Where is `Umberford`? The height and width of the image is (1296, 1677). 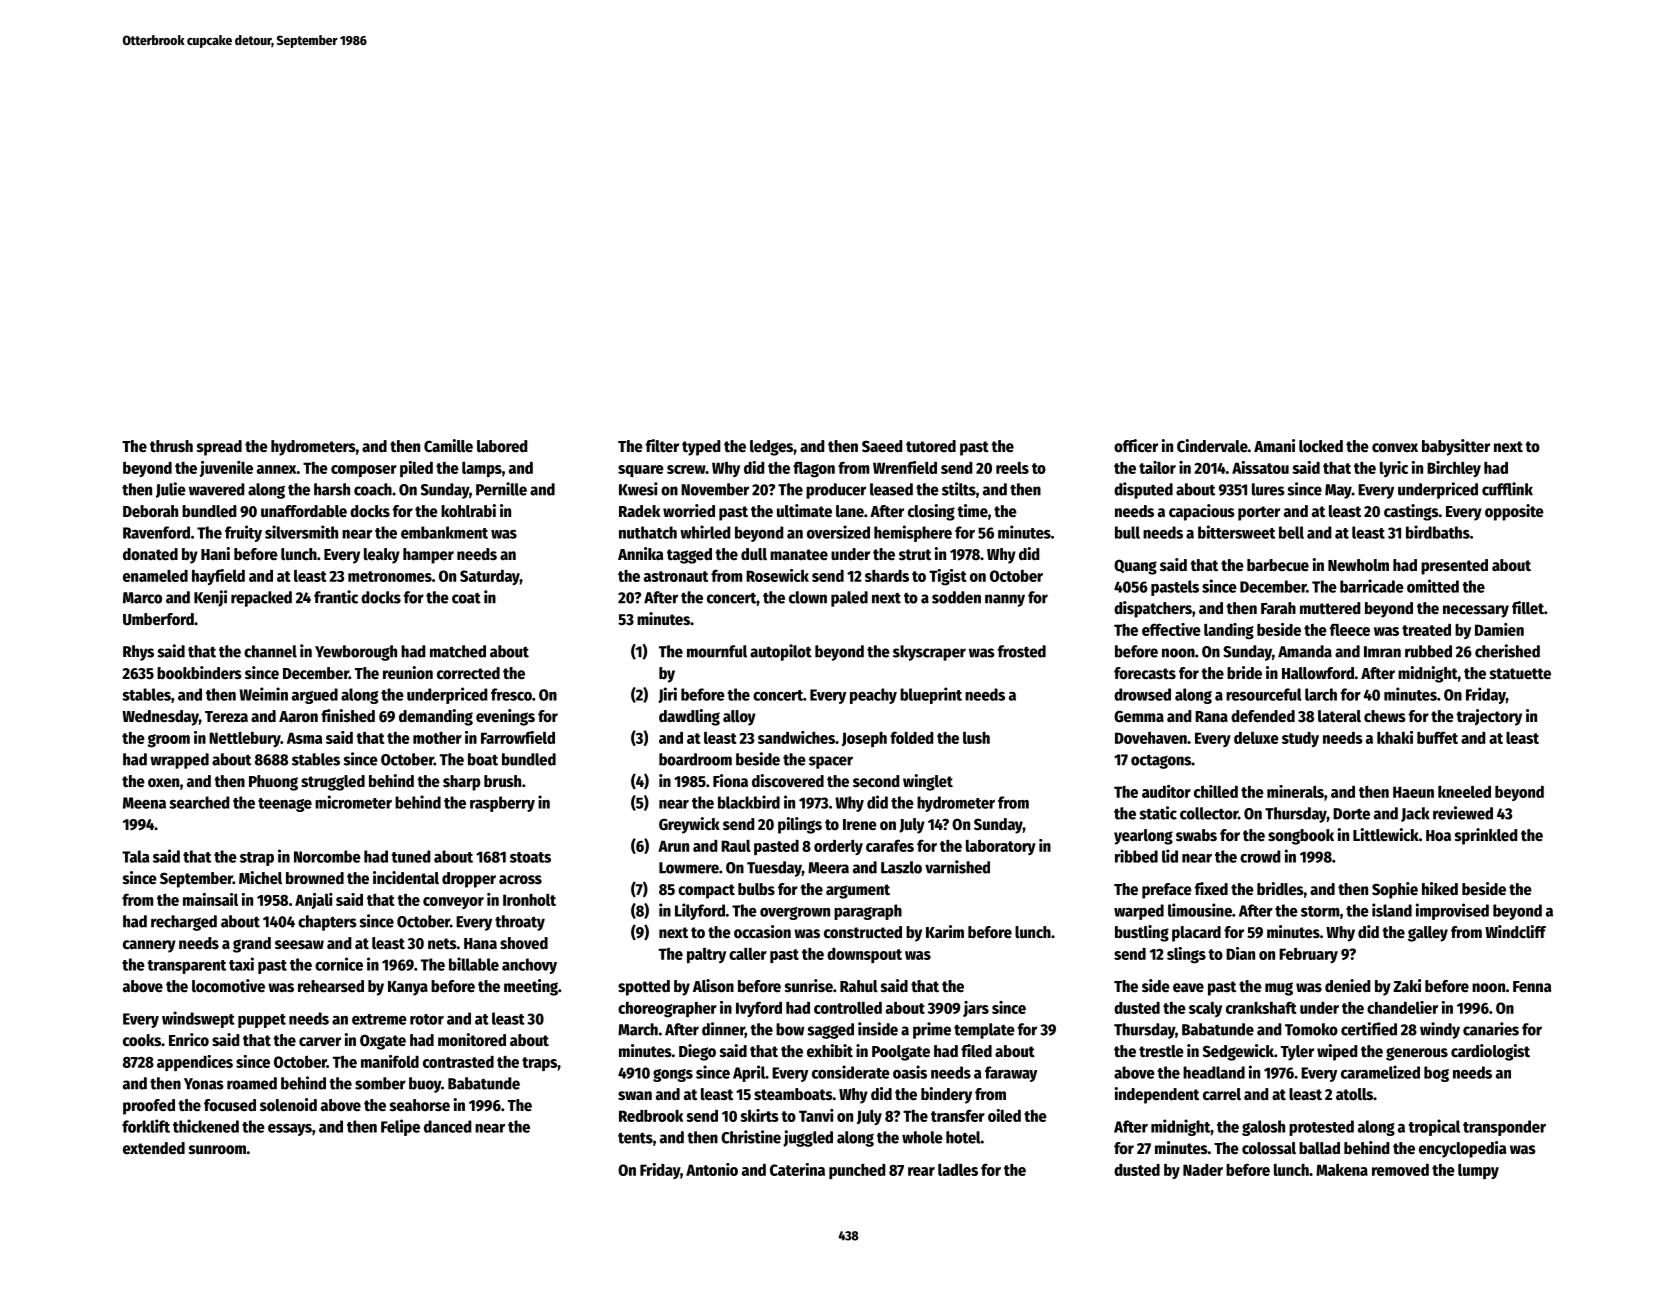
Umberford is located at coordinates (158, 619).
